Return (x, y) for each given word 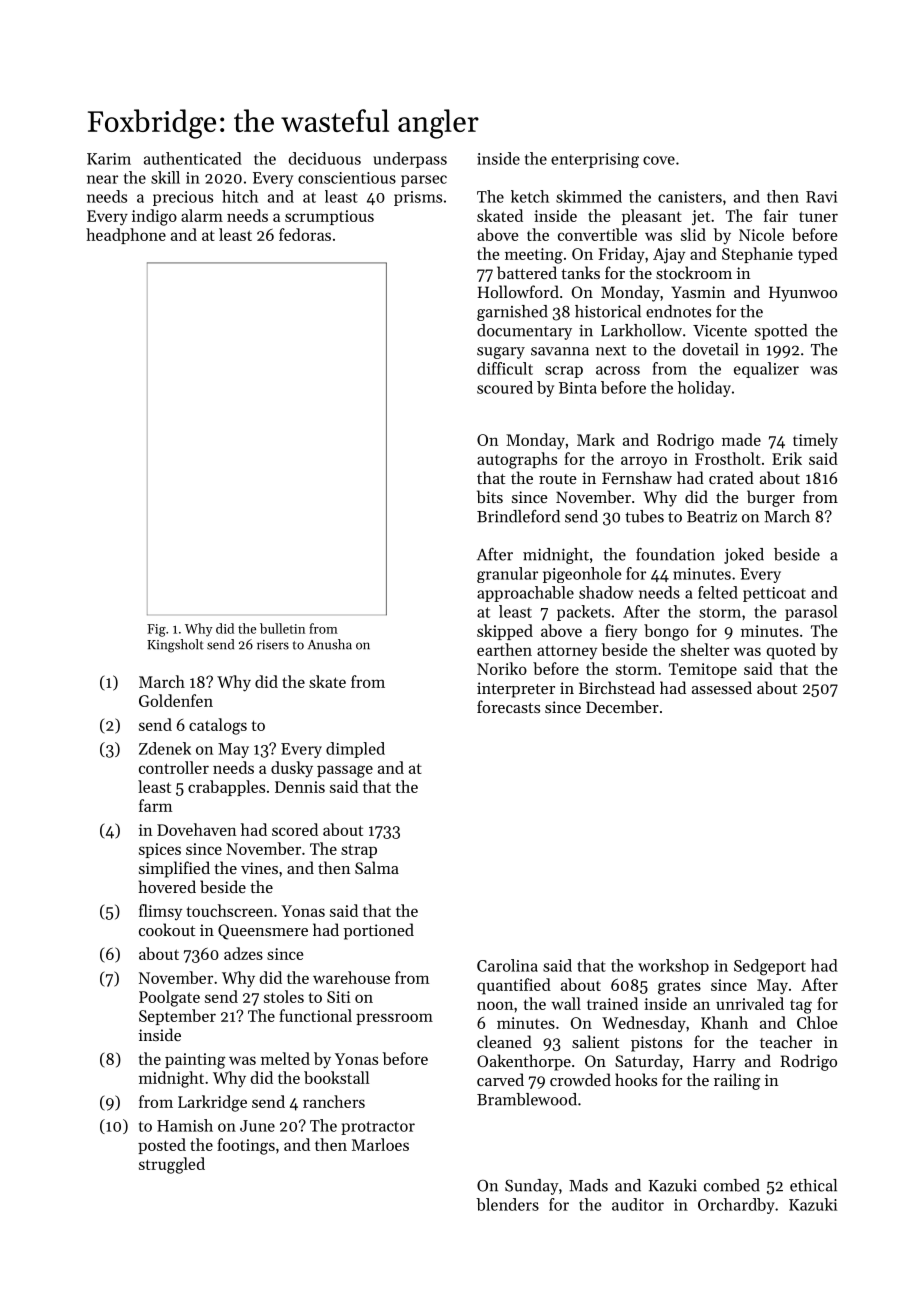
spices (160, 850)
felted (718, 592)
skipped (505, 632)
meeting (534, 256)
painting (195, 1061)
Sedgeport (770, 967)
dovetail (711, 349)
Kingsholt (175, 646)
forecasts (508, 706)
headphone (126, 236)
